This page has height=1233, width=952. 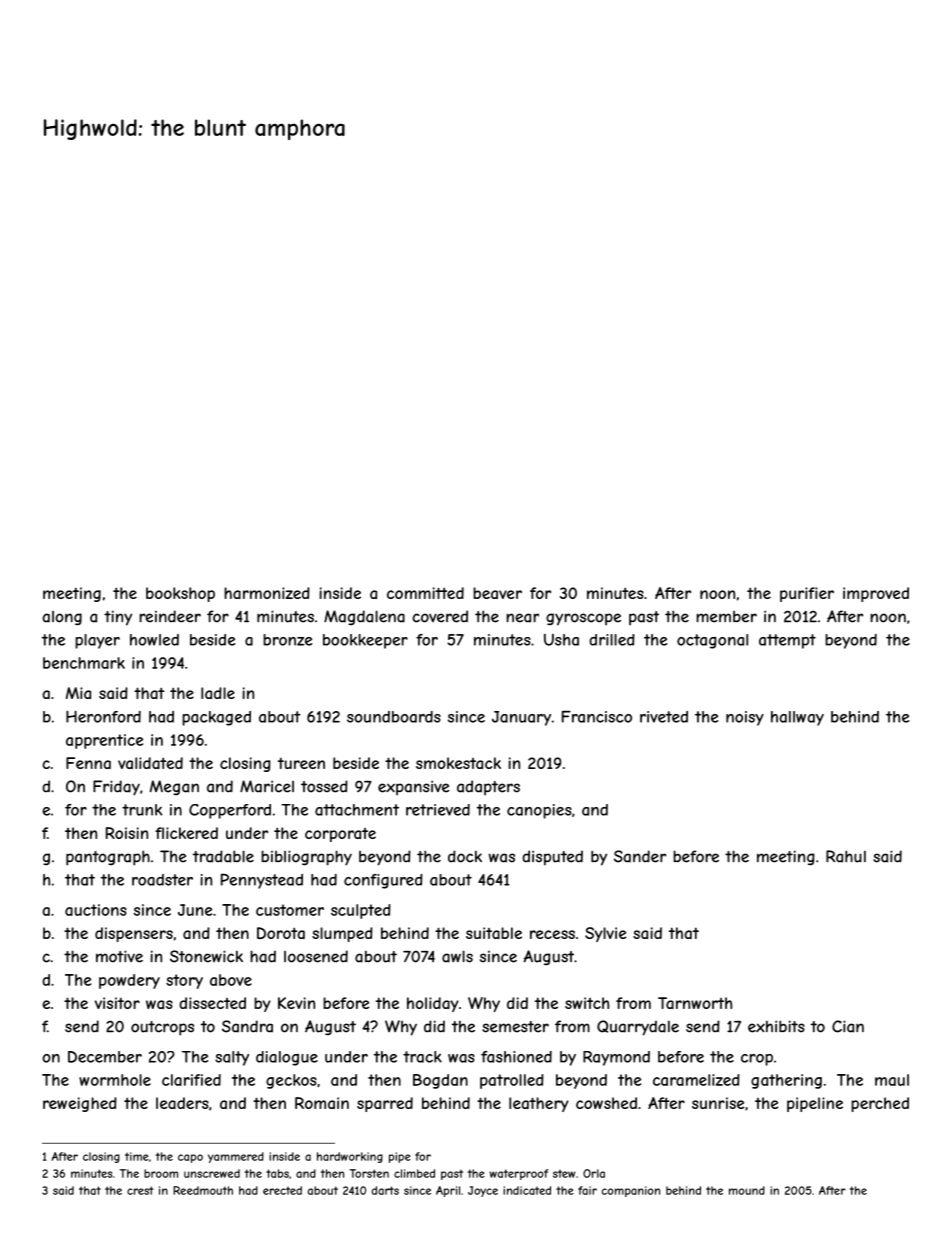 I want to click on January, so click(x=521, y=718).
